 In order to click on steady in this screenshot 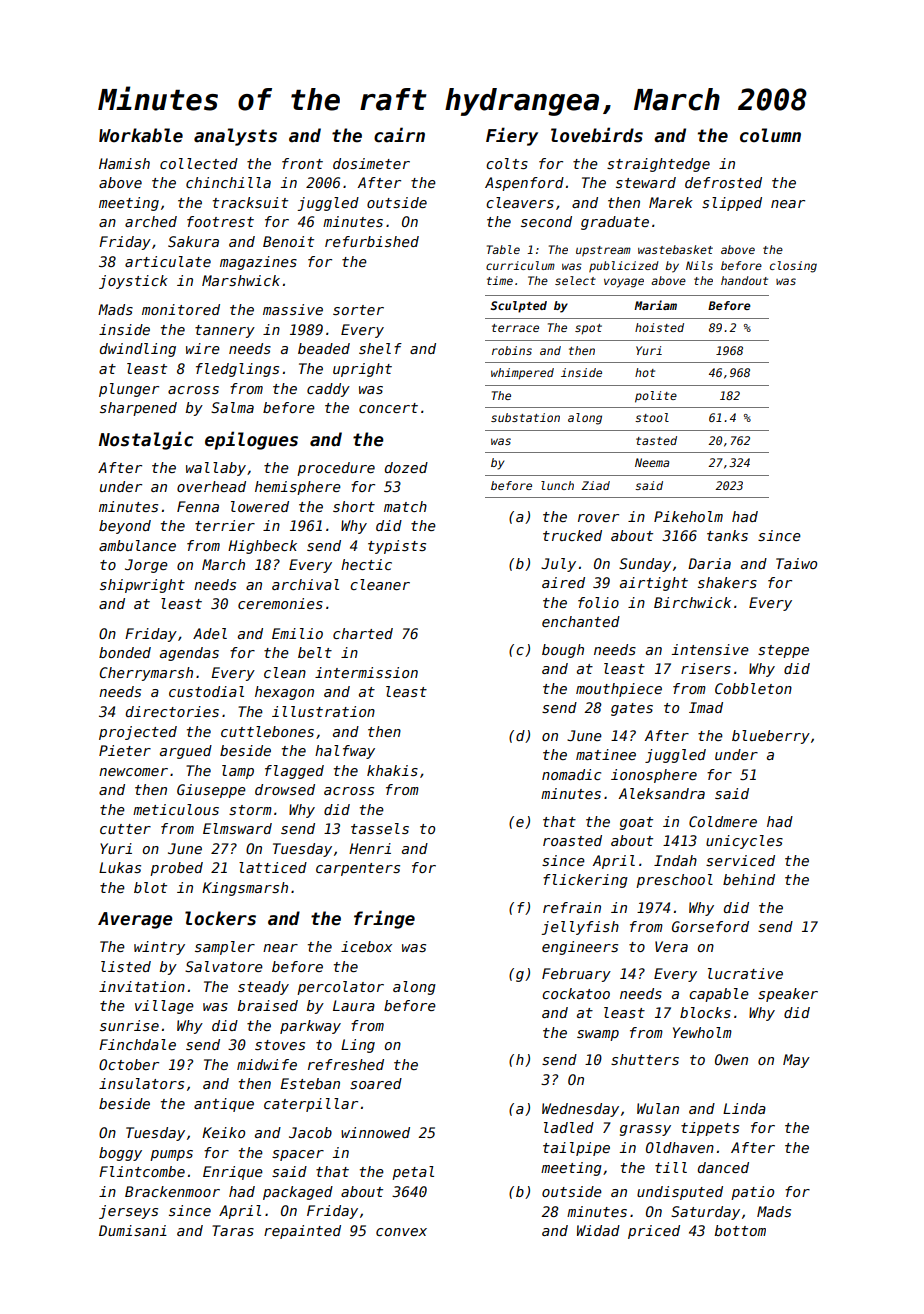, I will do `click(263, 988)`.
